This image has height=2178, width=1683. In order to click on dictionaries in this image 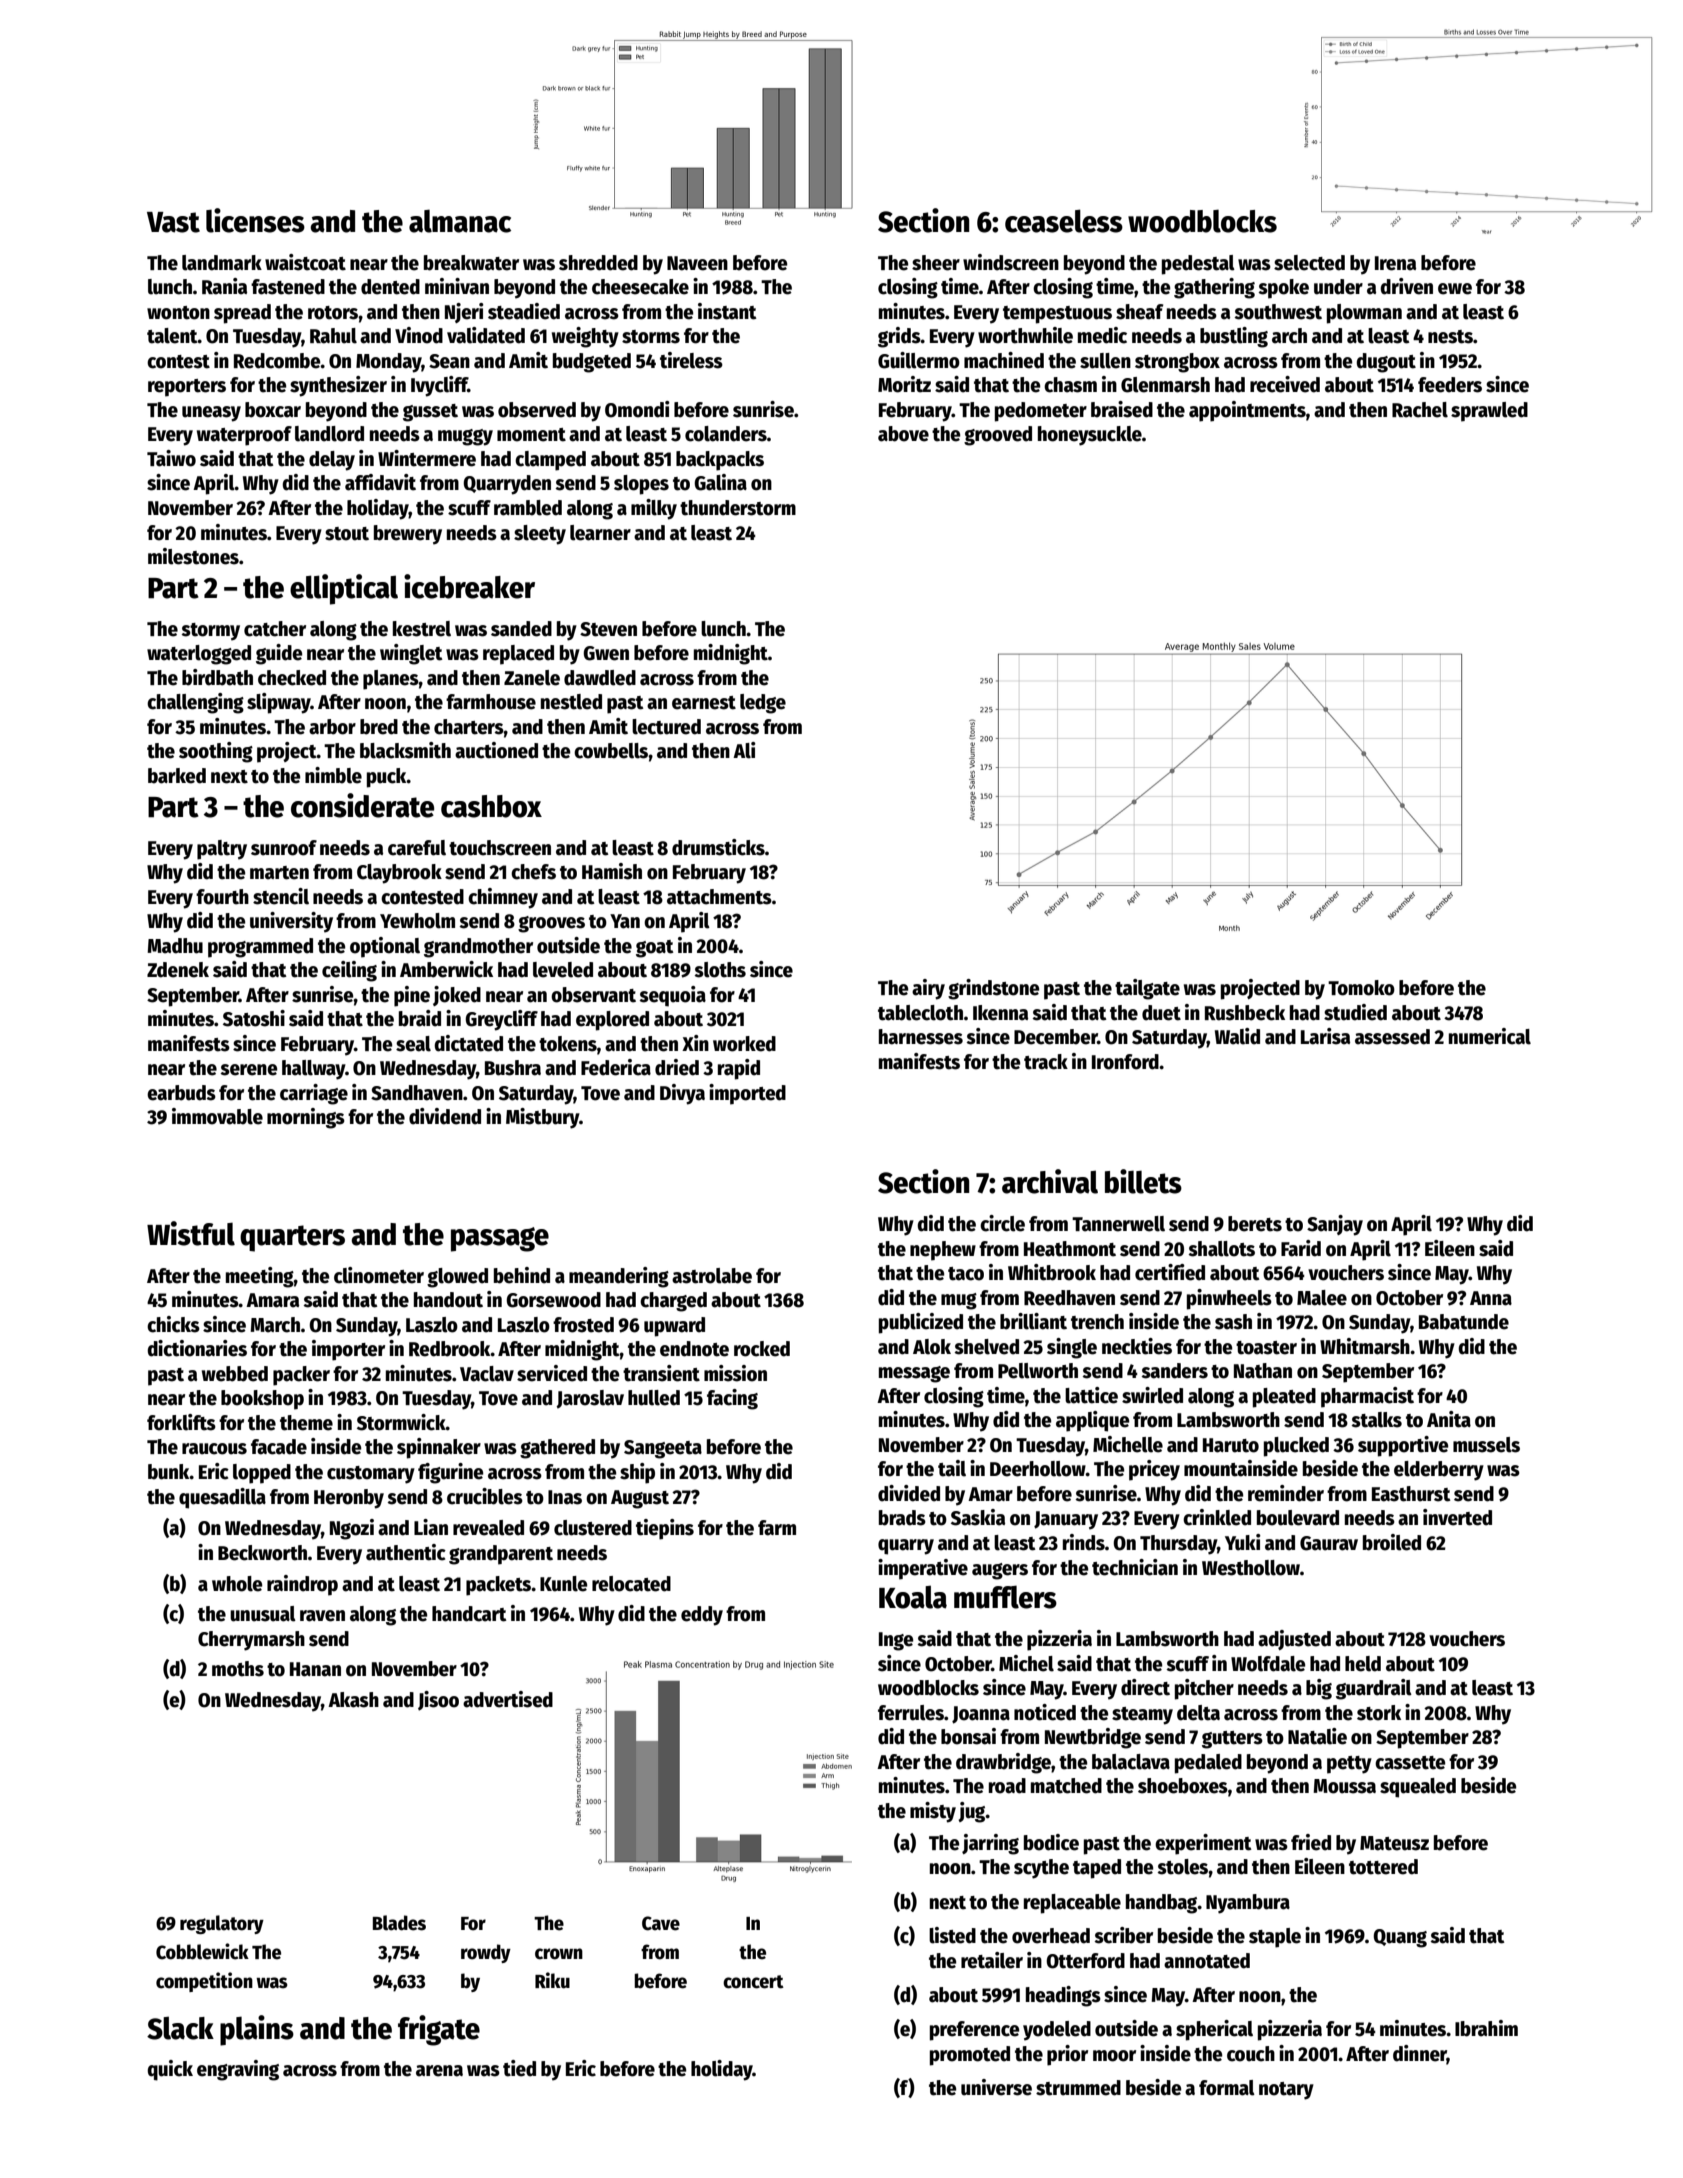, I will do `click(197, 1348)`.
